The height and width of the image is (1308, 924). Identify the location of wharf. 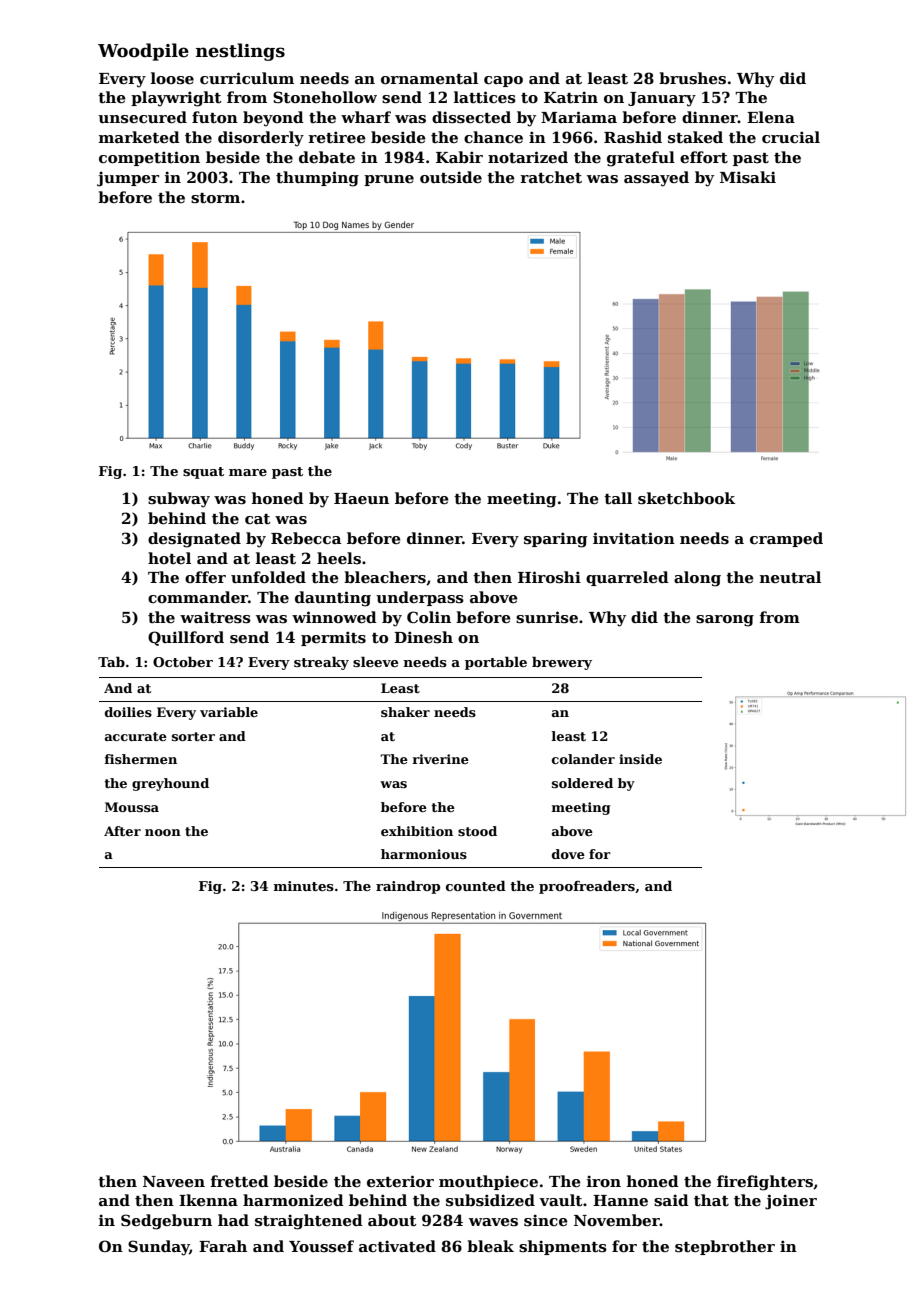
(366, 117).
